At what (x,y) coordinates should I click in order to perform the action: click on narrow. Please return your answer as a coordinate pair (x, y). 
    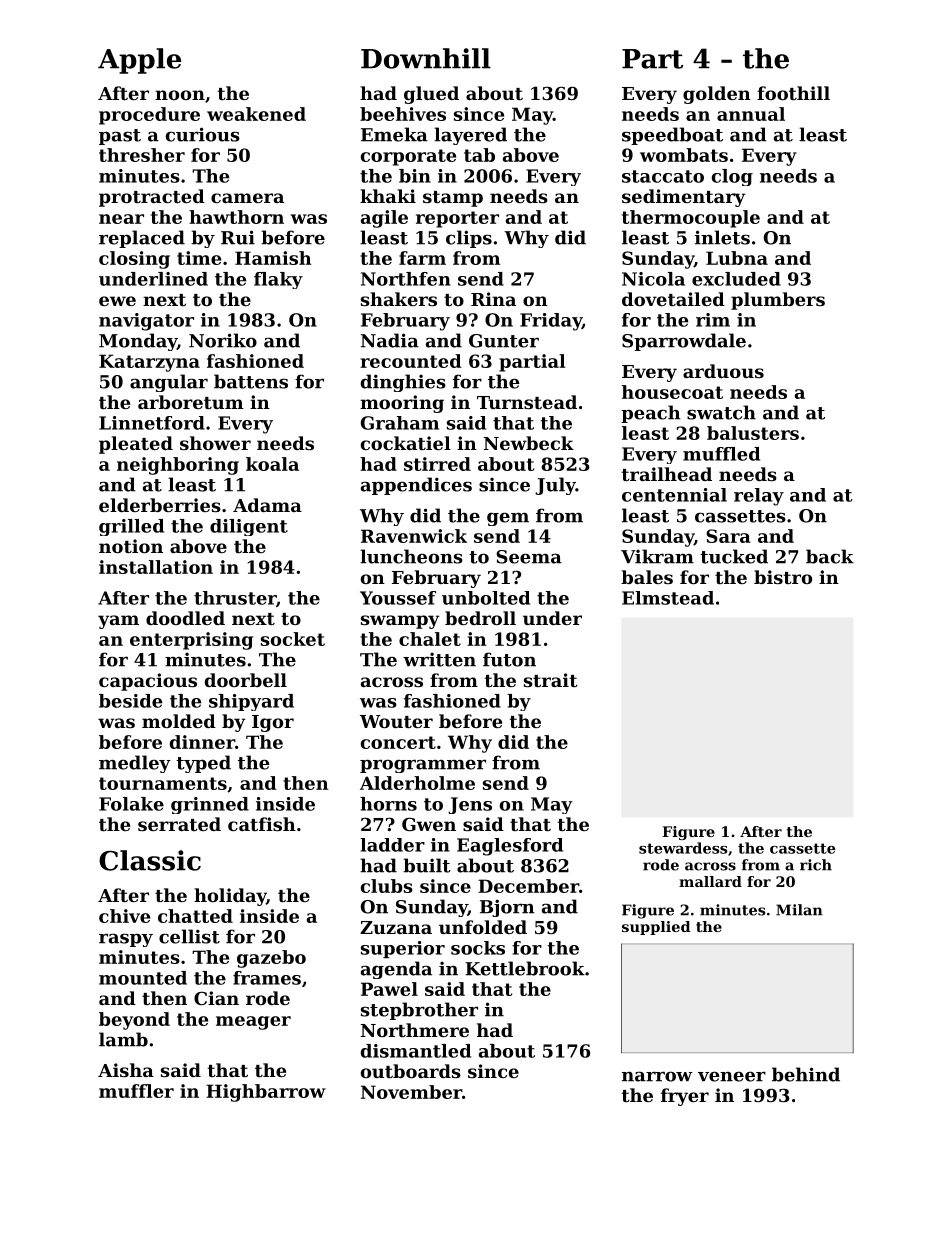
    Looking at the image, I should click on (657, 1076).
